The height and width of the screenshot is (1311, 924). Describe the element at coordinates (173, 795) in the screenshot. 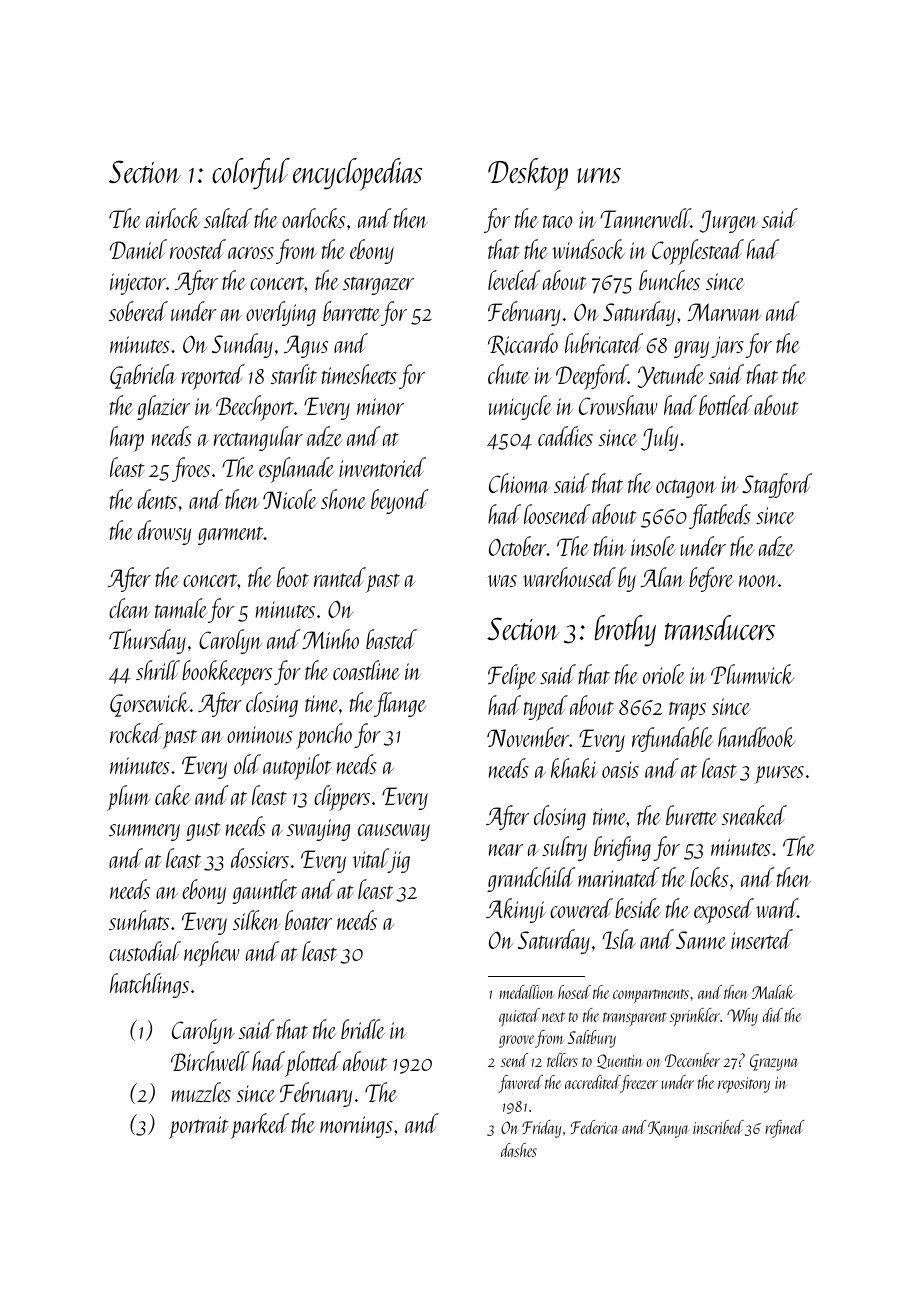

I see `cake` at that location.
